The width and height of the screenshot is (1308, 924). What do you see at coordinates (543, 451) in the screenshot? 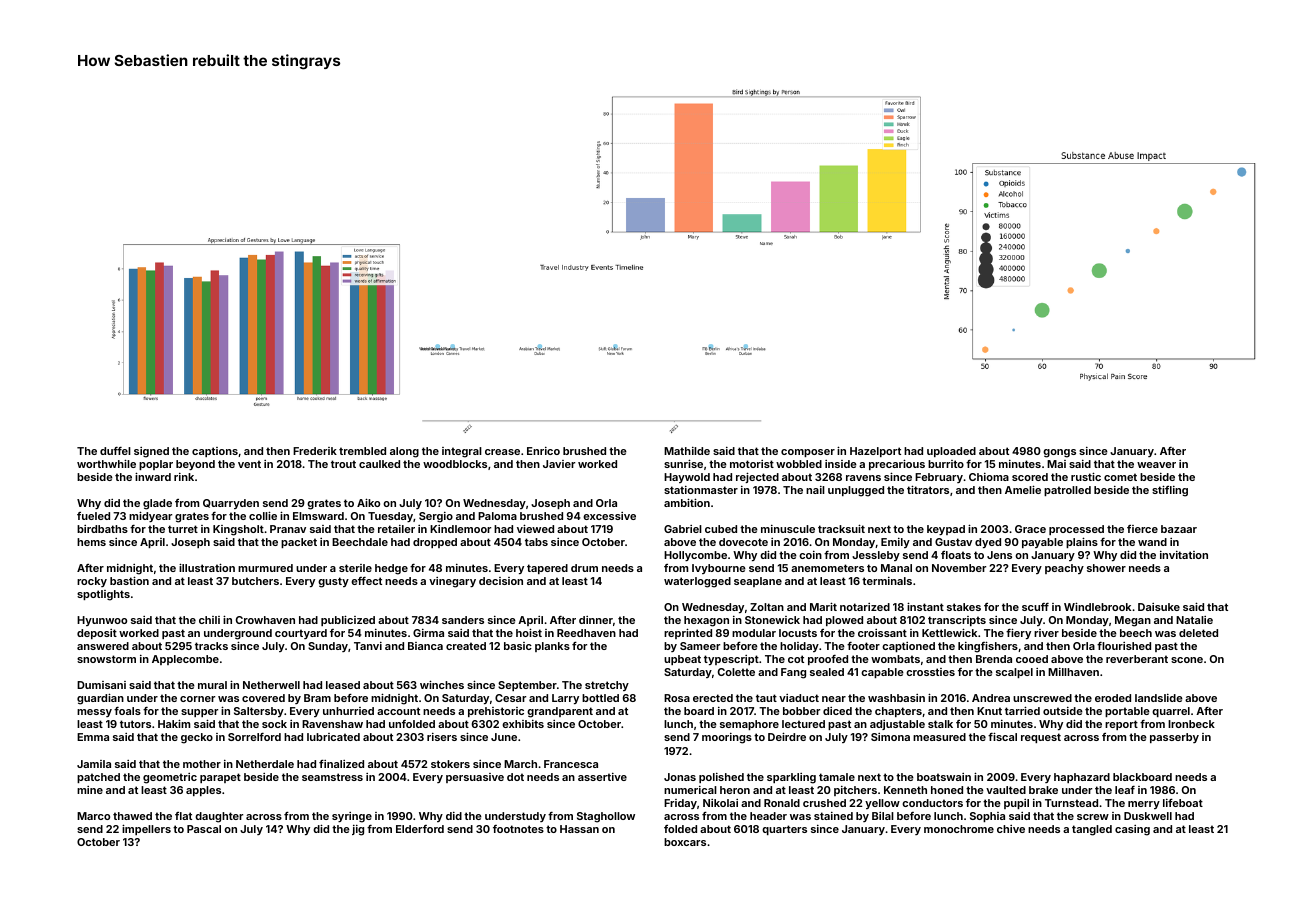
I see `Enrico` at bounding box center [543, 451].
